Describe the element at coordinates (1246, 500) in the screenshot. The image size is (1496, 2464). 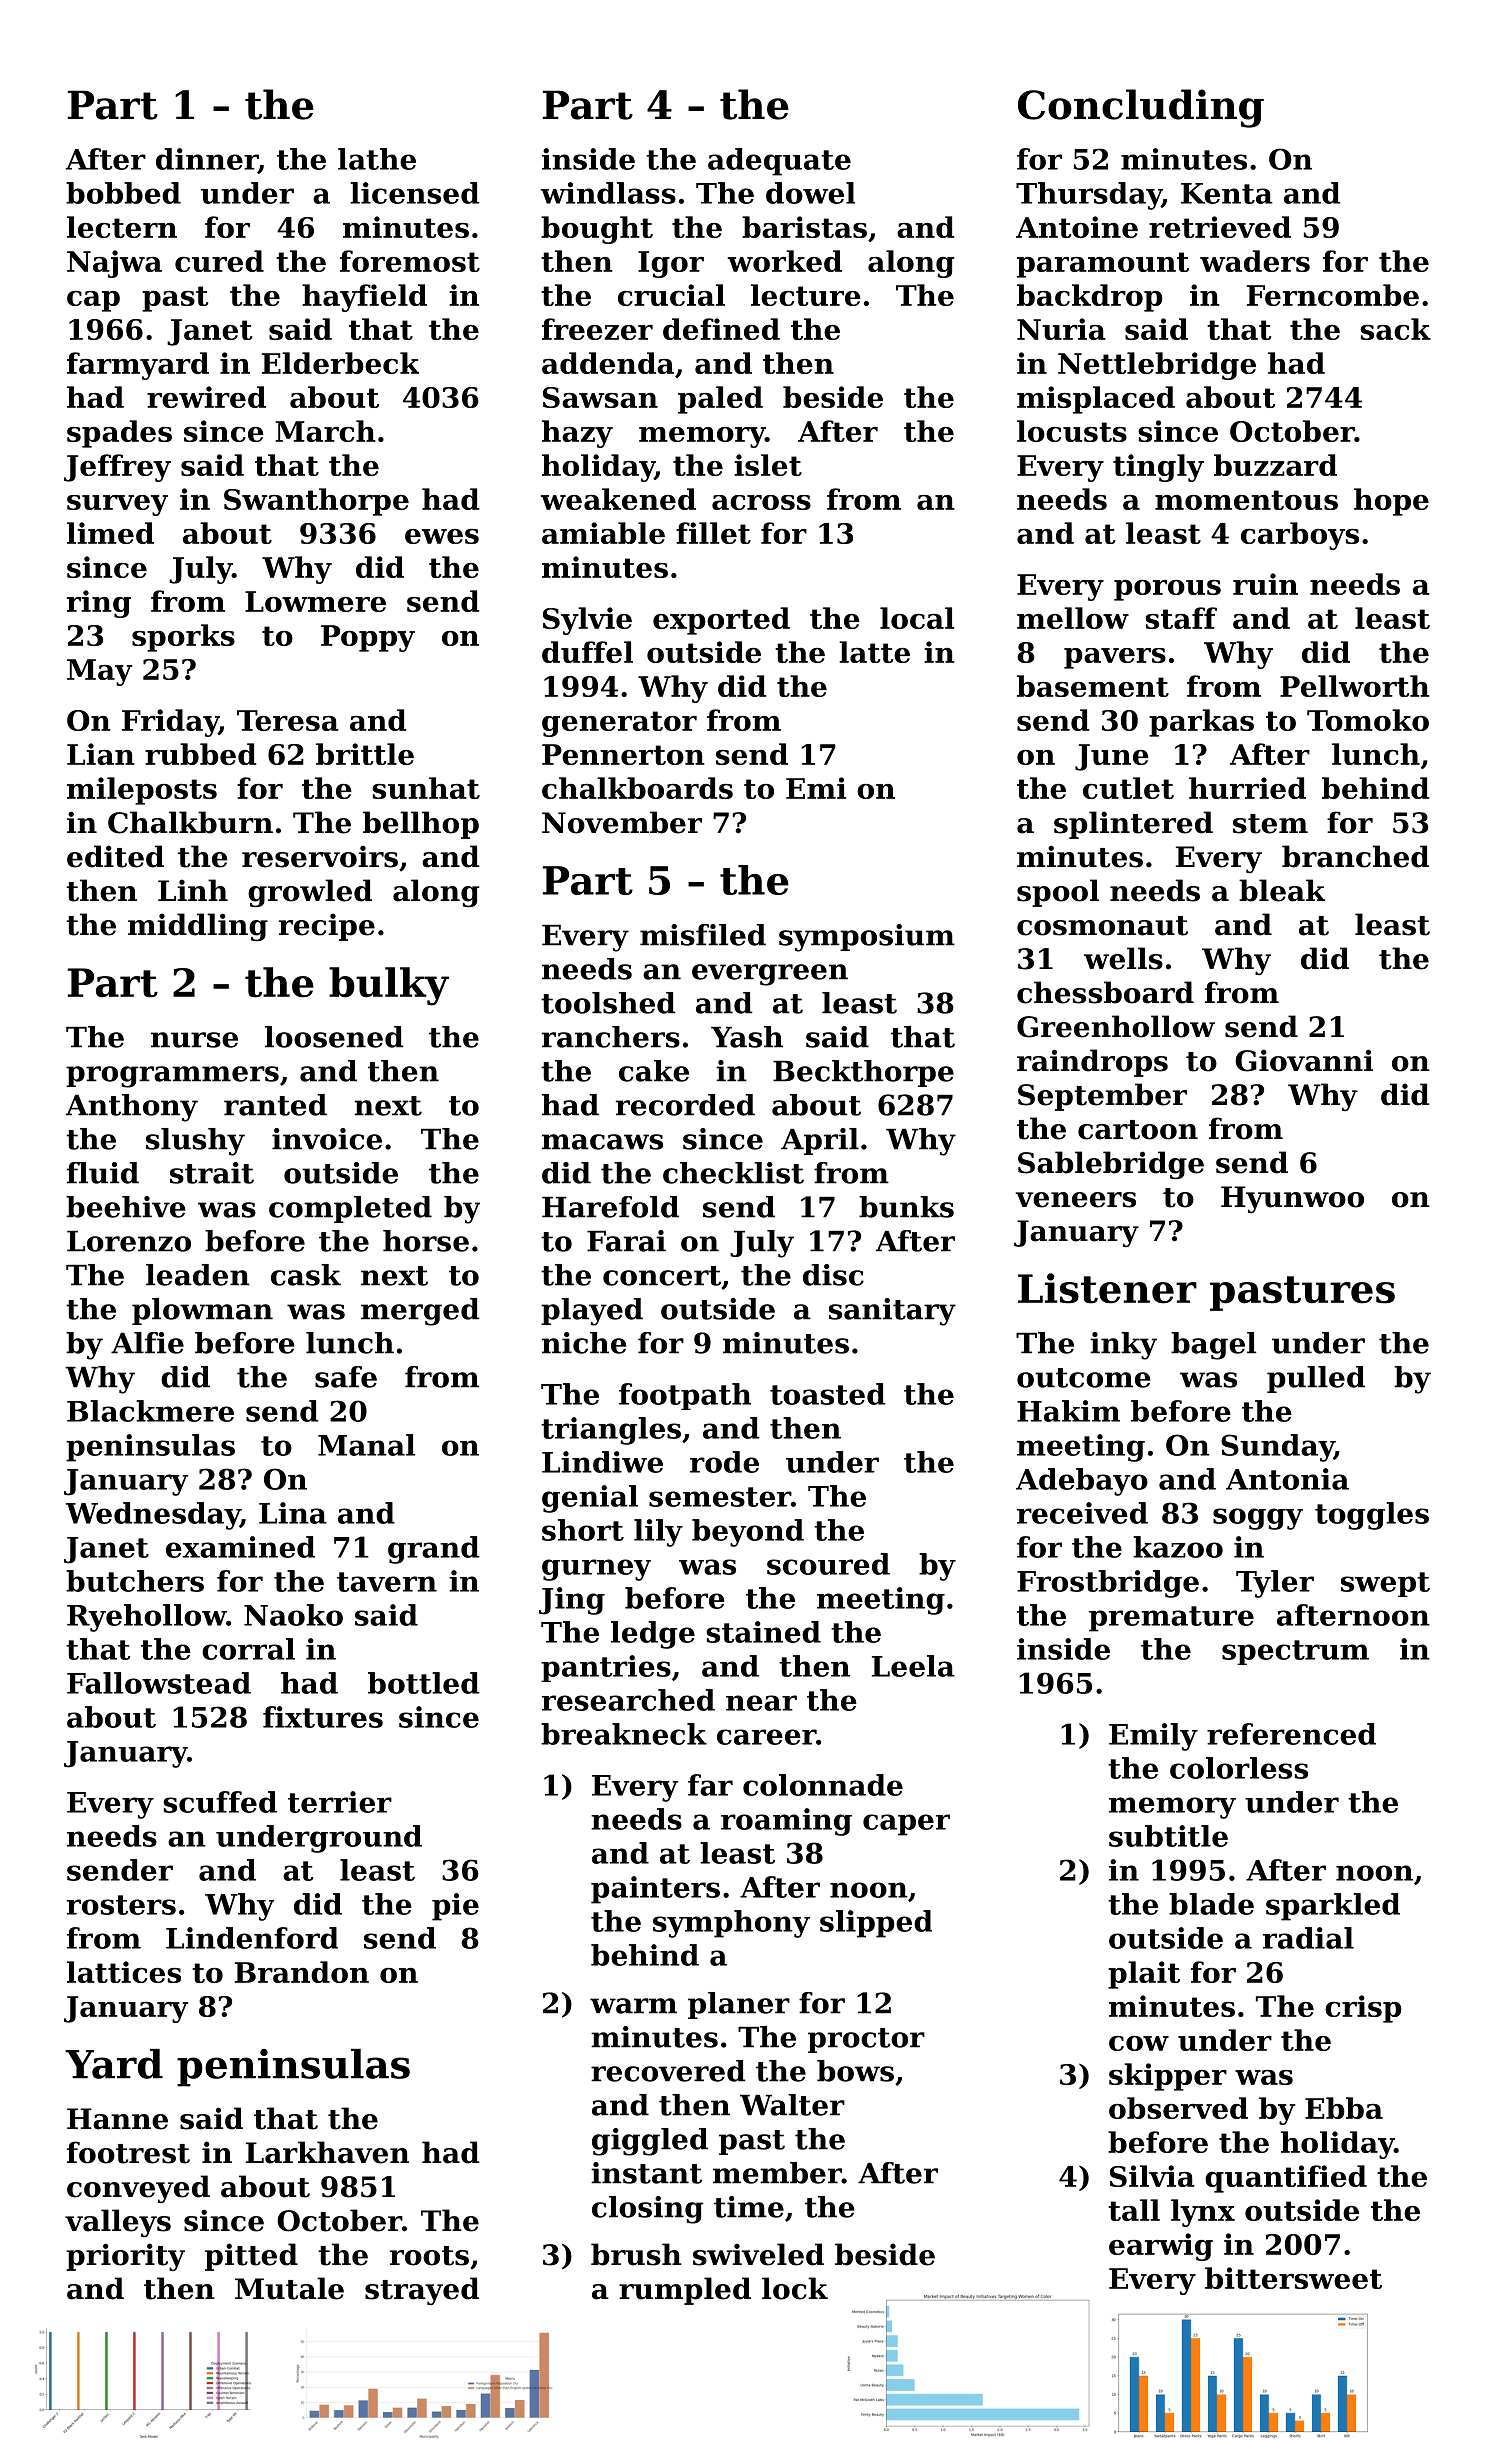
I see `momentous` at that location.
